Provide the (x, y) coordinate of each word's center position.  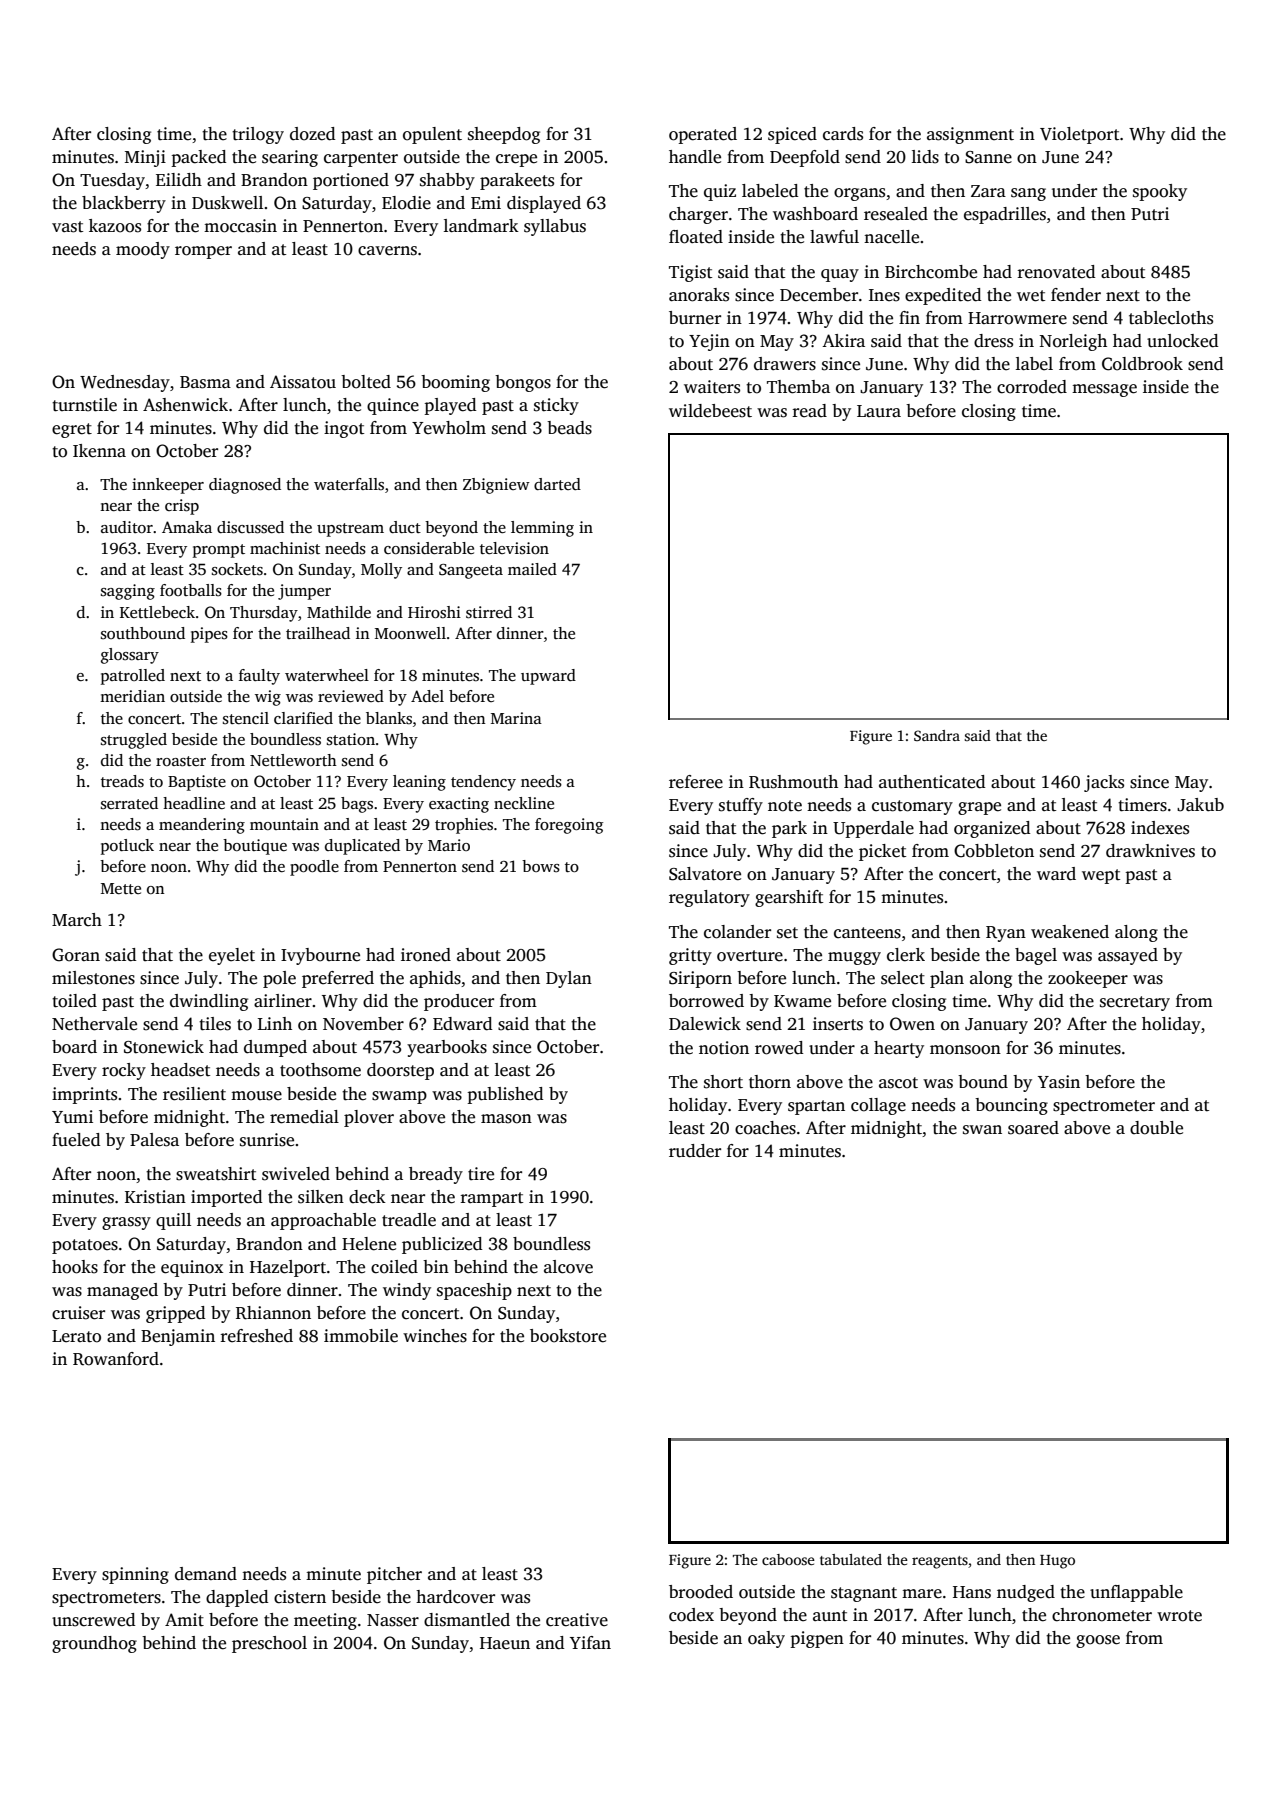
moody (143, 250)
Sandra (937, 735)
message (1104, 390)
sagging (128, 592)
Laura (879, 411)
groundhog (94, 1644)
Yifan (590, 1642)
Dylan (569, 979)
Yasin (1059, 1082)
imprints (84, 1095)
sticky (556, 406)
